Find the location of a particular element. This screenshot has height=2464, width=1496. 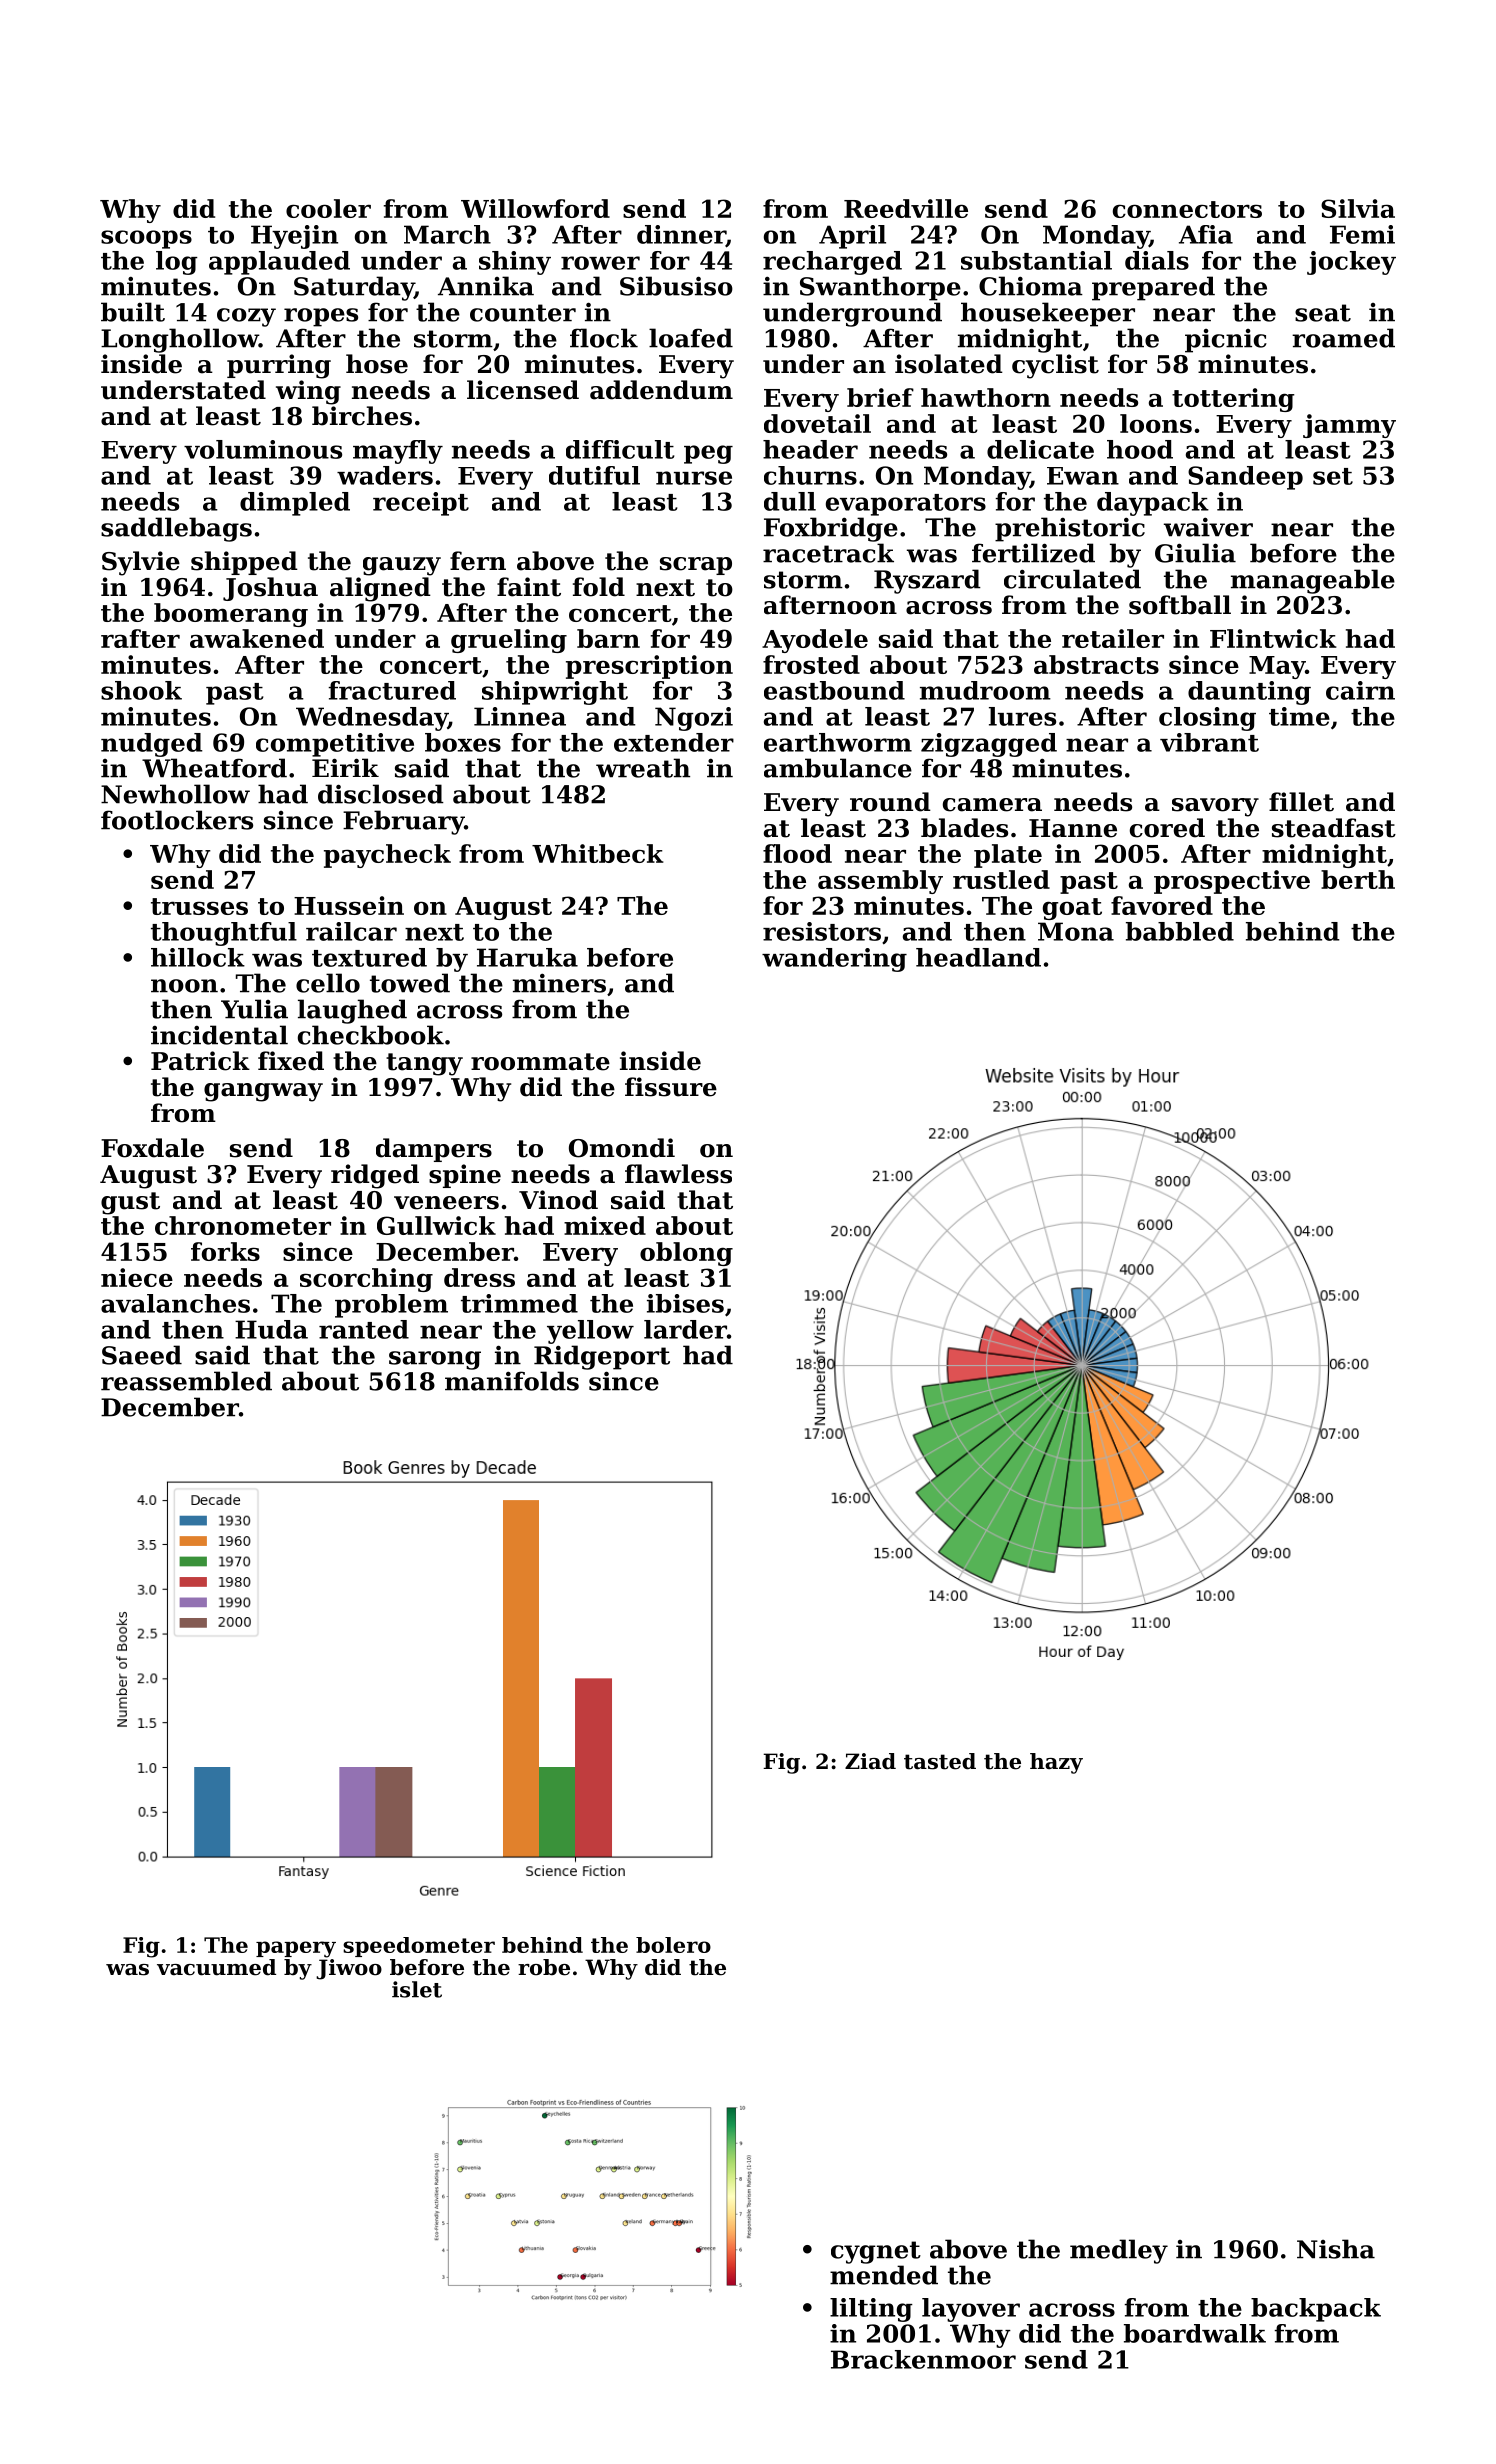

babbled is located at coordinates (1180, 931).
